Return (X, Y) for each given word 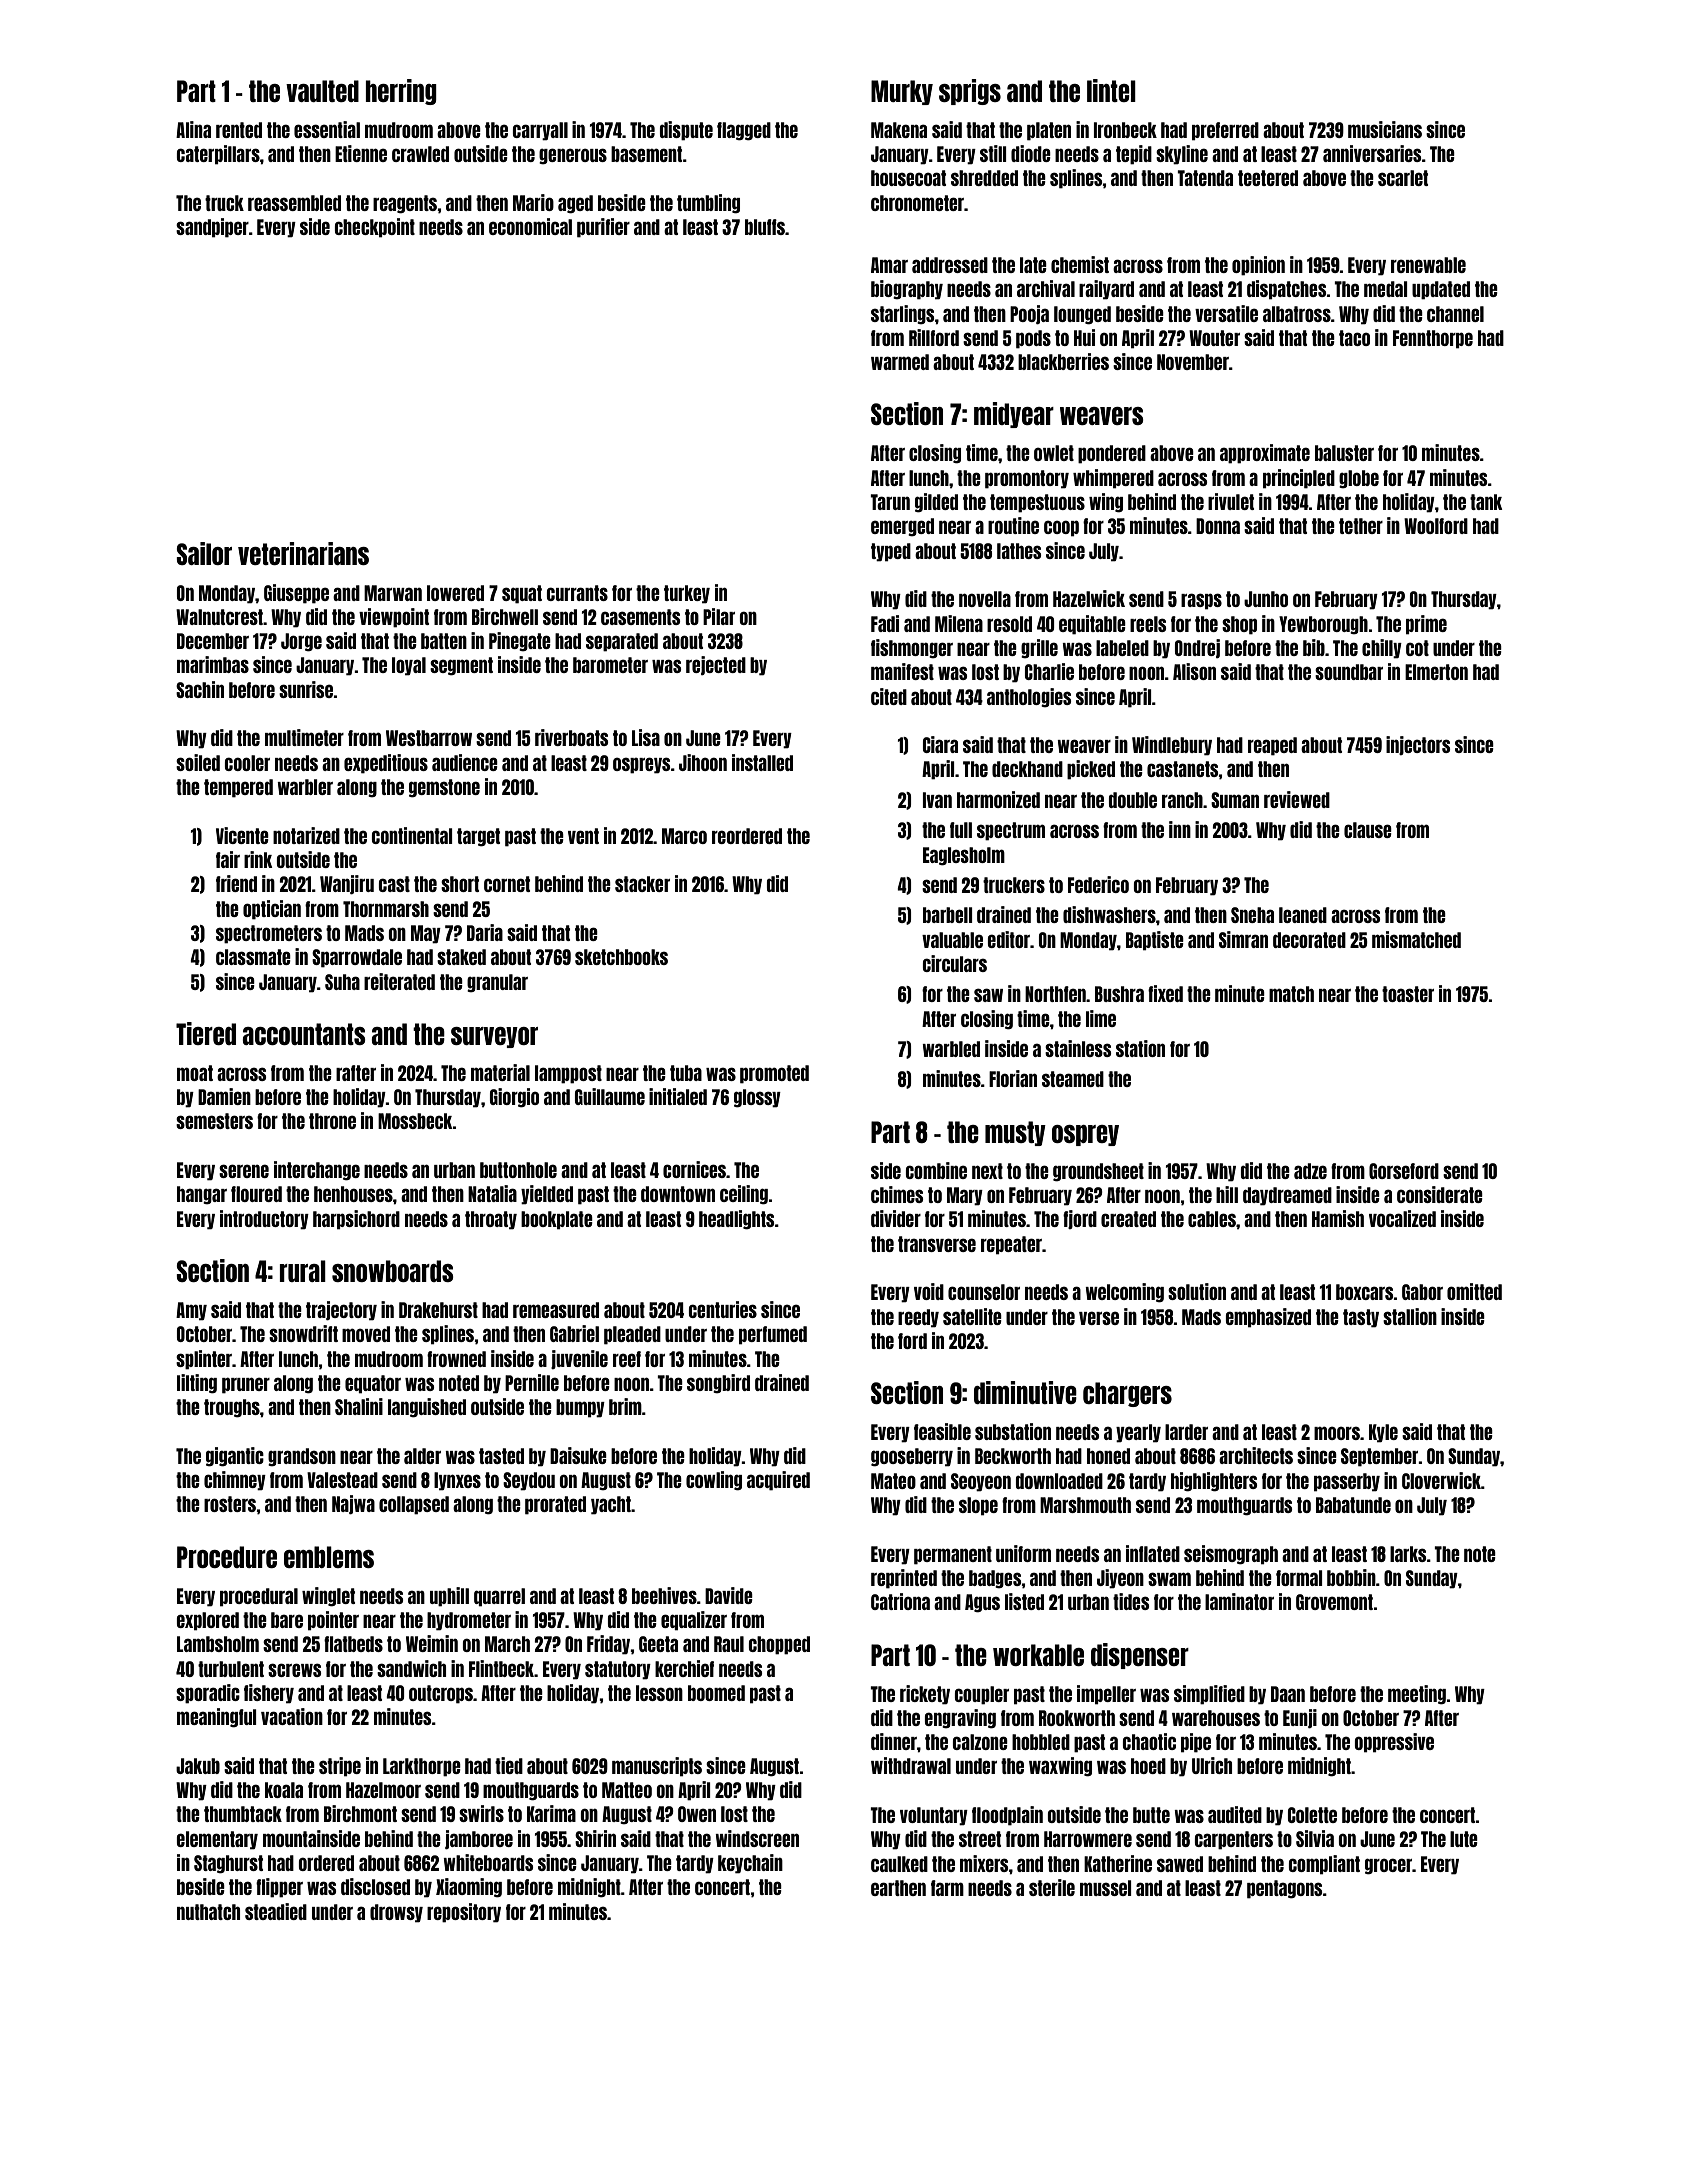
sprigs (970, 92)
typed (891, 552)
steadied (276, 1911)
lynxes (457, 1481)
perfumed (773, 1335)
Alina (193, 129)
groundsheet (1098, 1172)
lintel (1111, 90)
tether (1361, 526)
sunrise (306, 689)
